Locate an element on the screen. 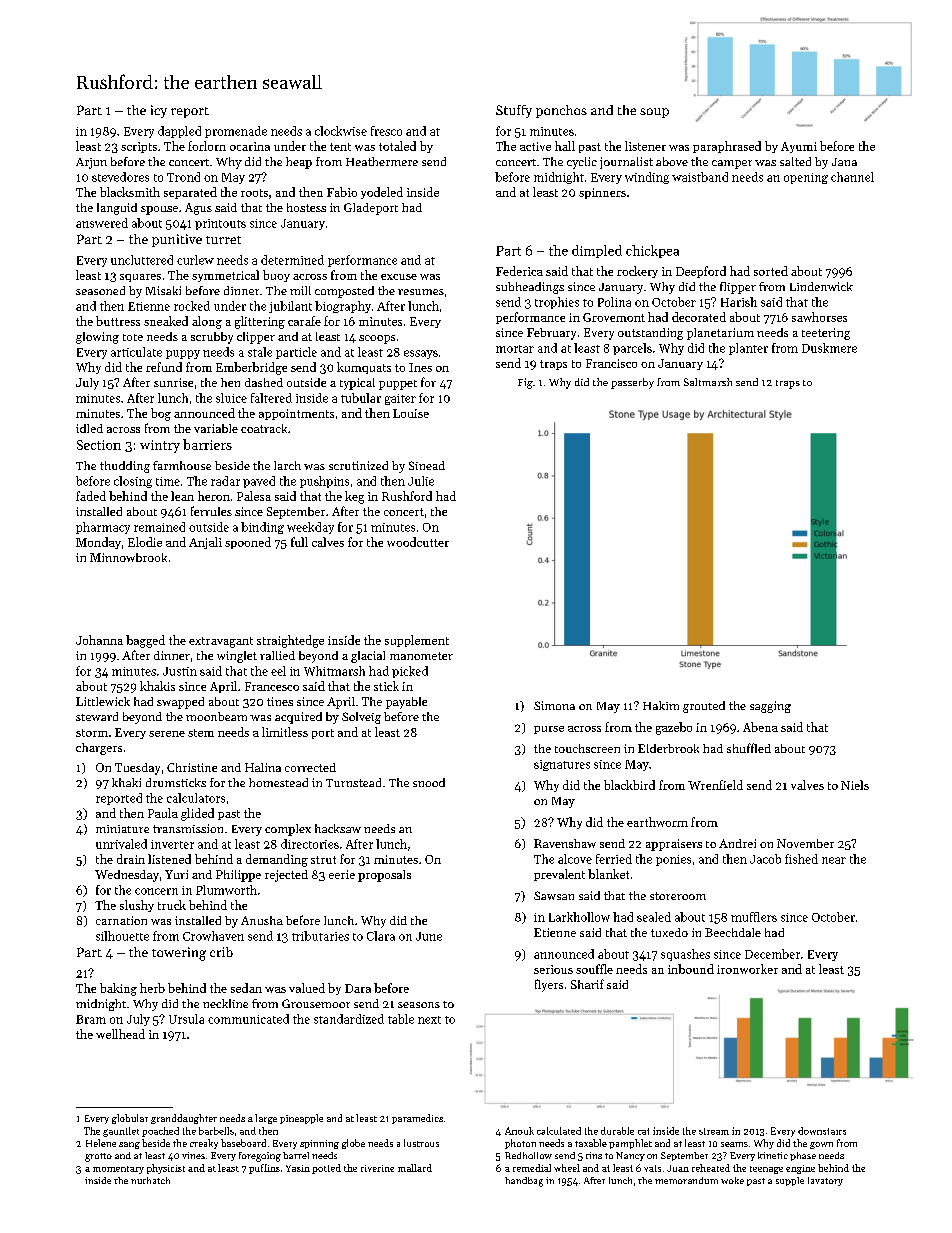 The height and width of the screenshot is (1233, 952). soup is located at coordinates (654, 113).
